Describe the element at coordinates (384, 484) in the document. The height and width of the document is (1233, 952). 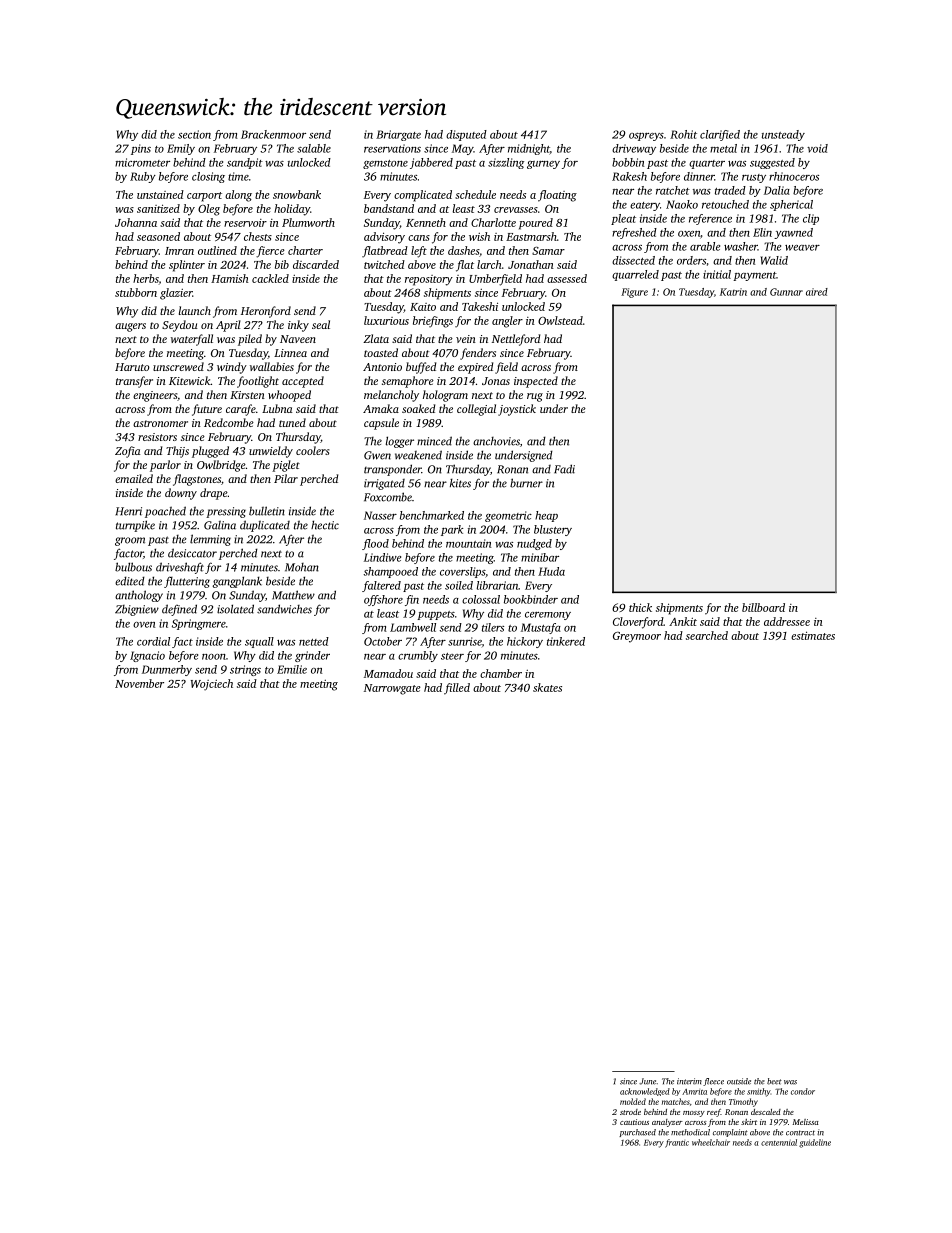
I see `irrigated` at that location.
